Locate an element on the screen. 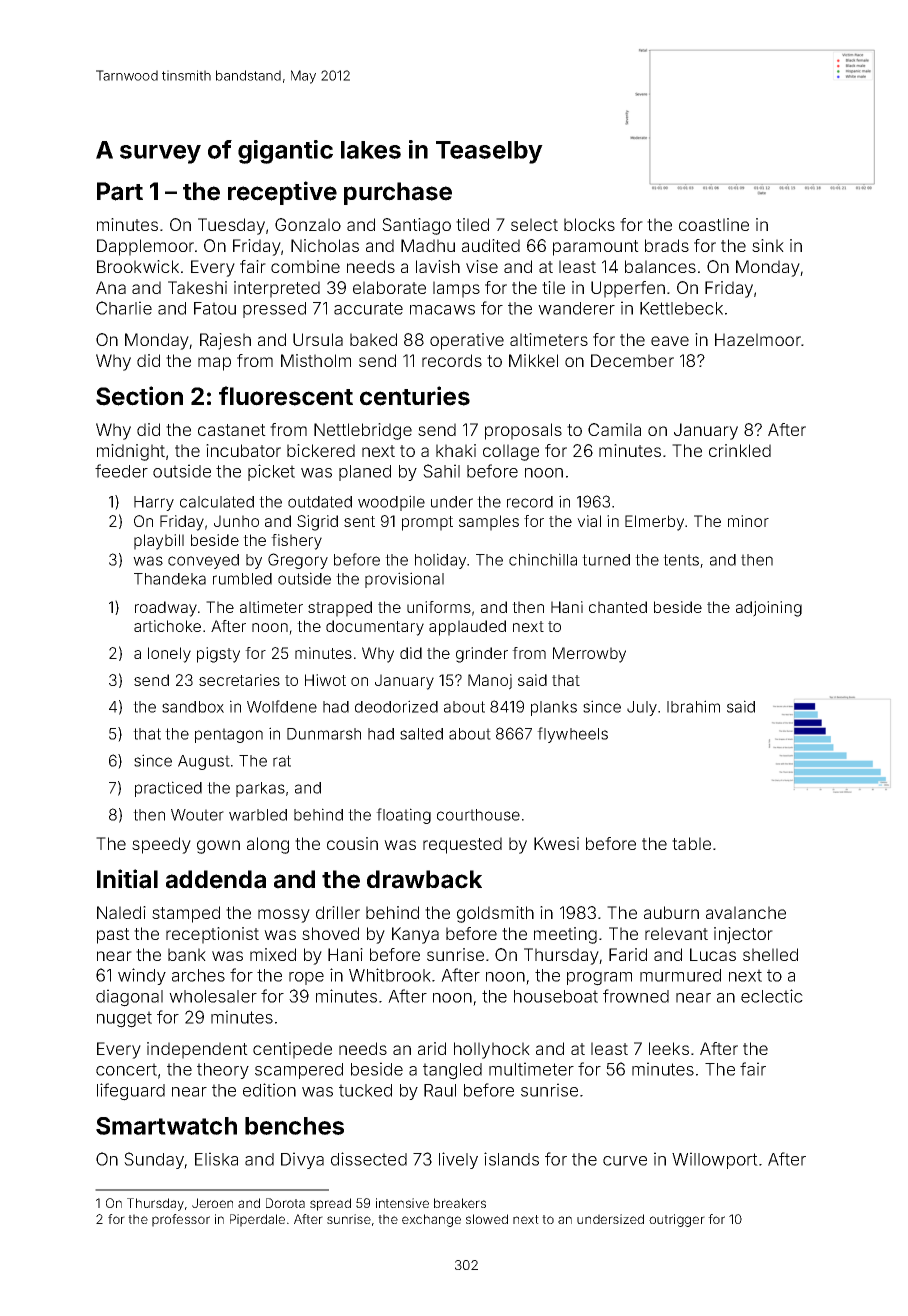  eclectic is located at coordinates (772, 996).
